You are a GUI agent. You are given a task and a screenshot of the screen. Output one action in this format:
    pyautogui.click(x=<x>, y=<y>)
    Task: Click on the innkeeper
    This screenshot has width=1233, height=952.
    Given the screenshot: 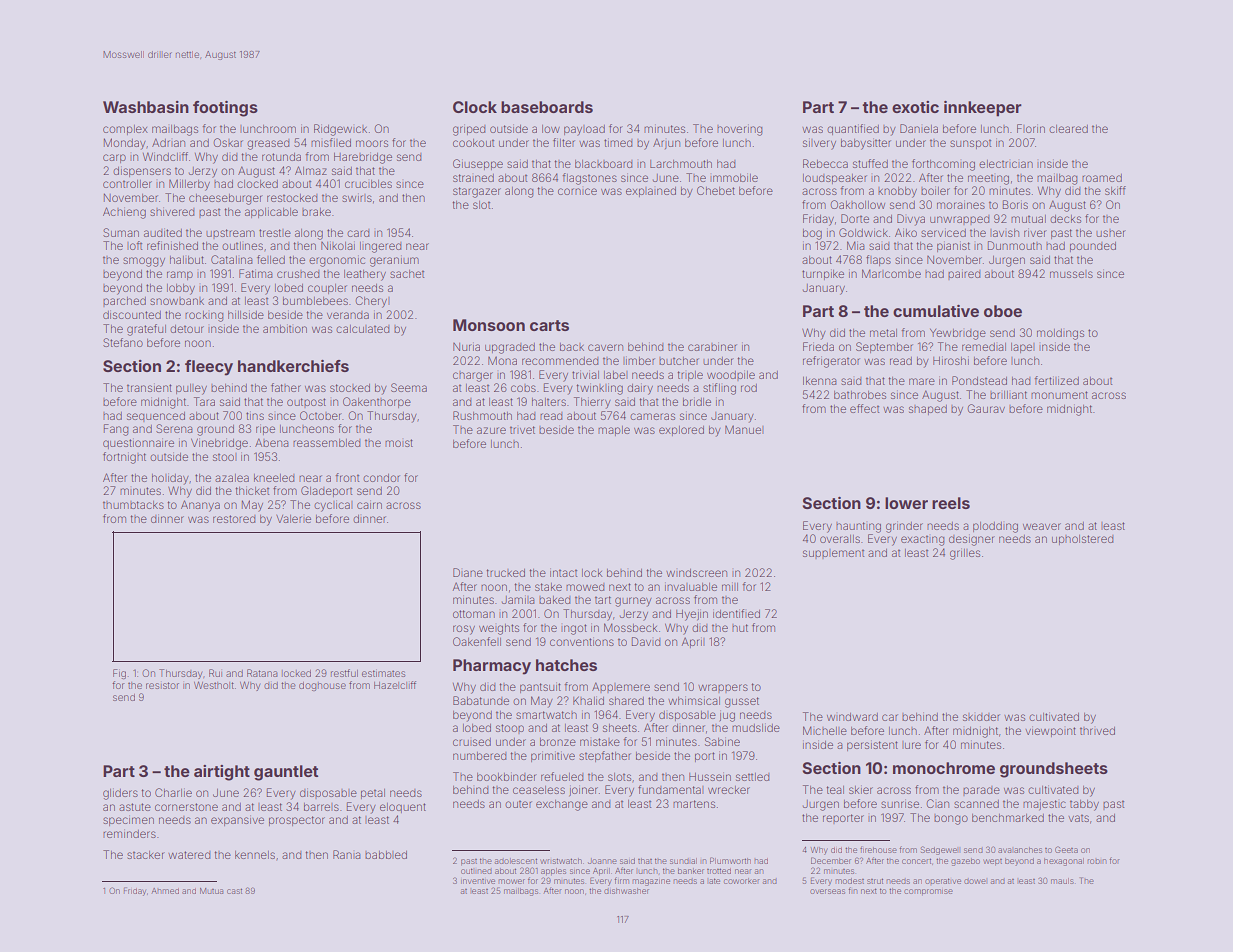 What is the action you would take?
    pyautogui.click(x=983, y=109)
